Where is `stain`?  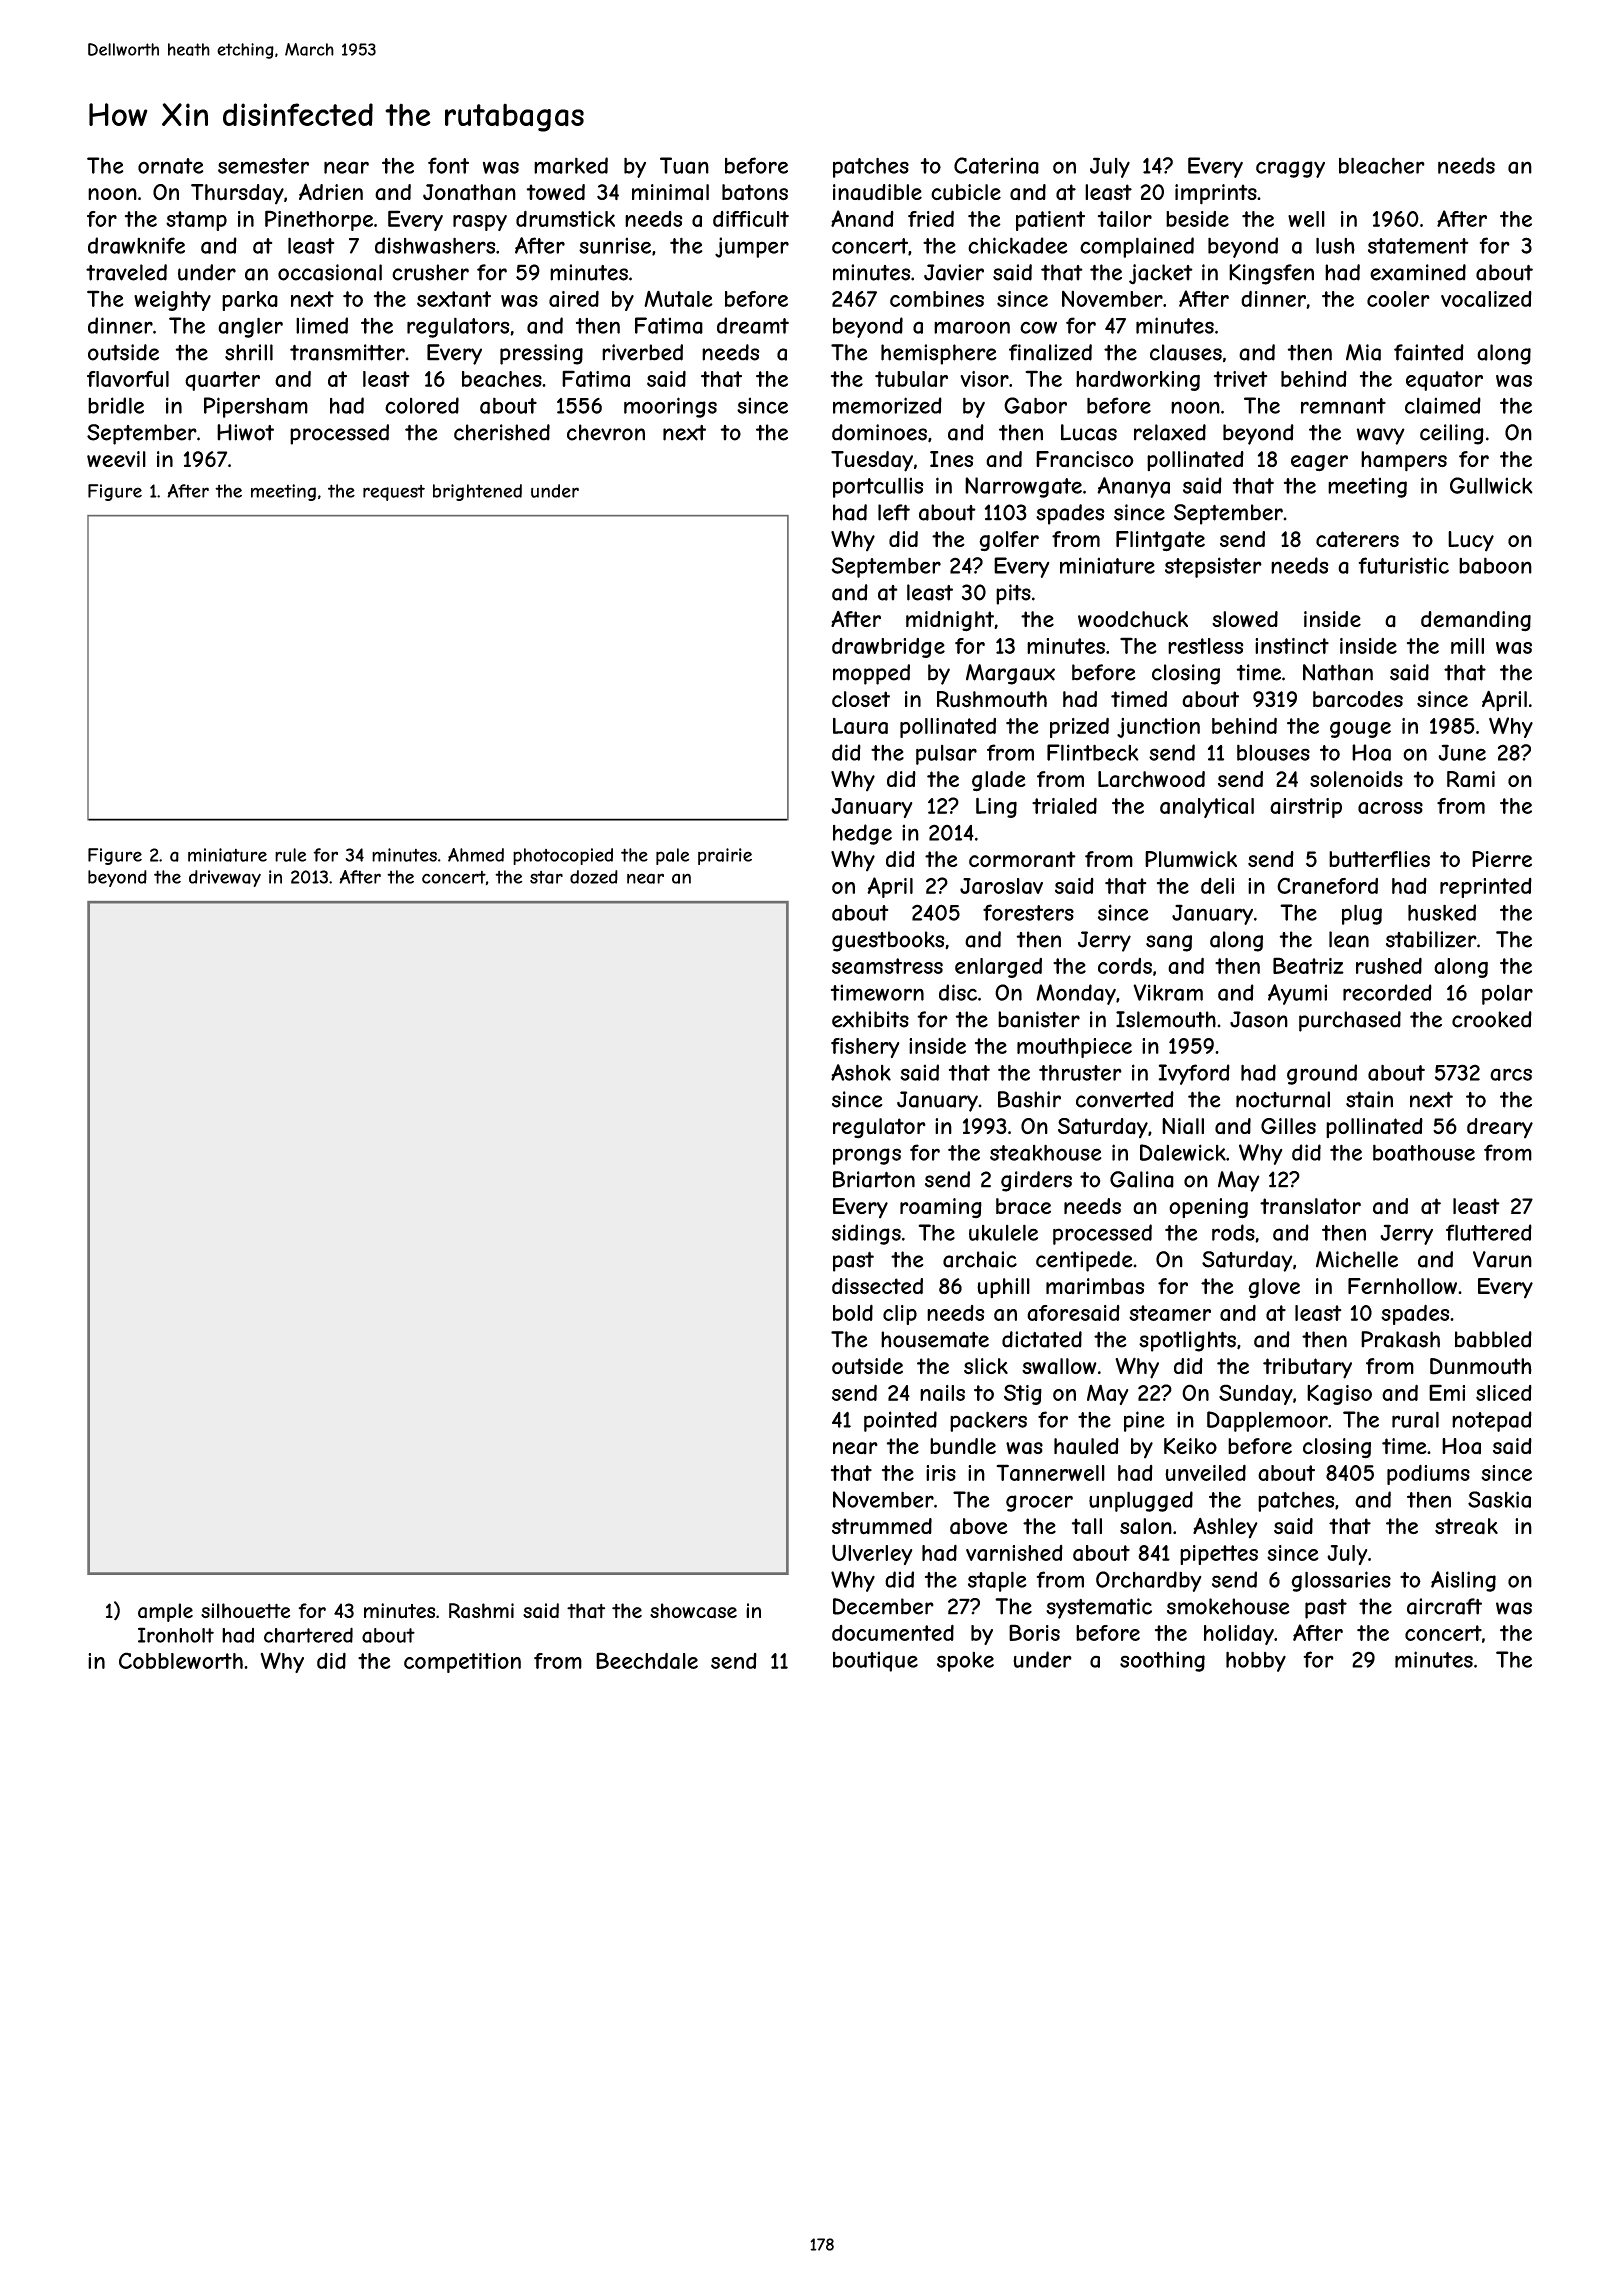
stain is located at coordinates (1369, 1099).
